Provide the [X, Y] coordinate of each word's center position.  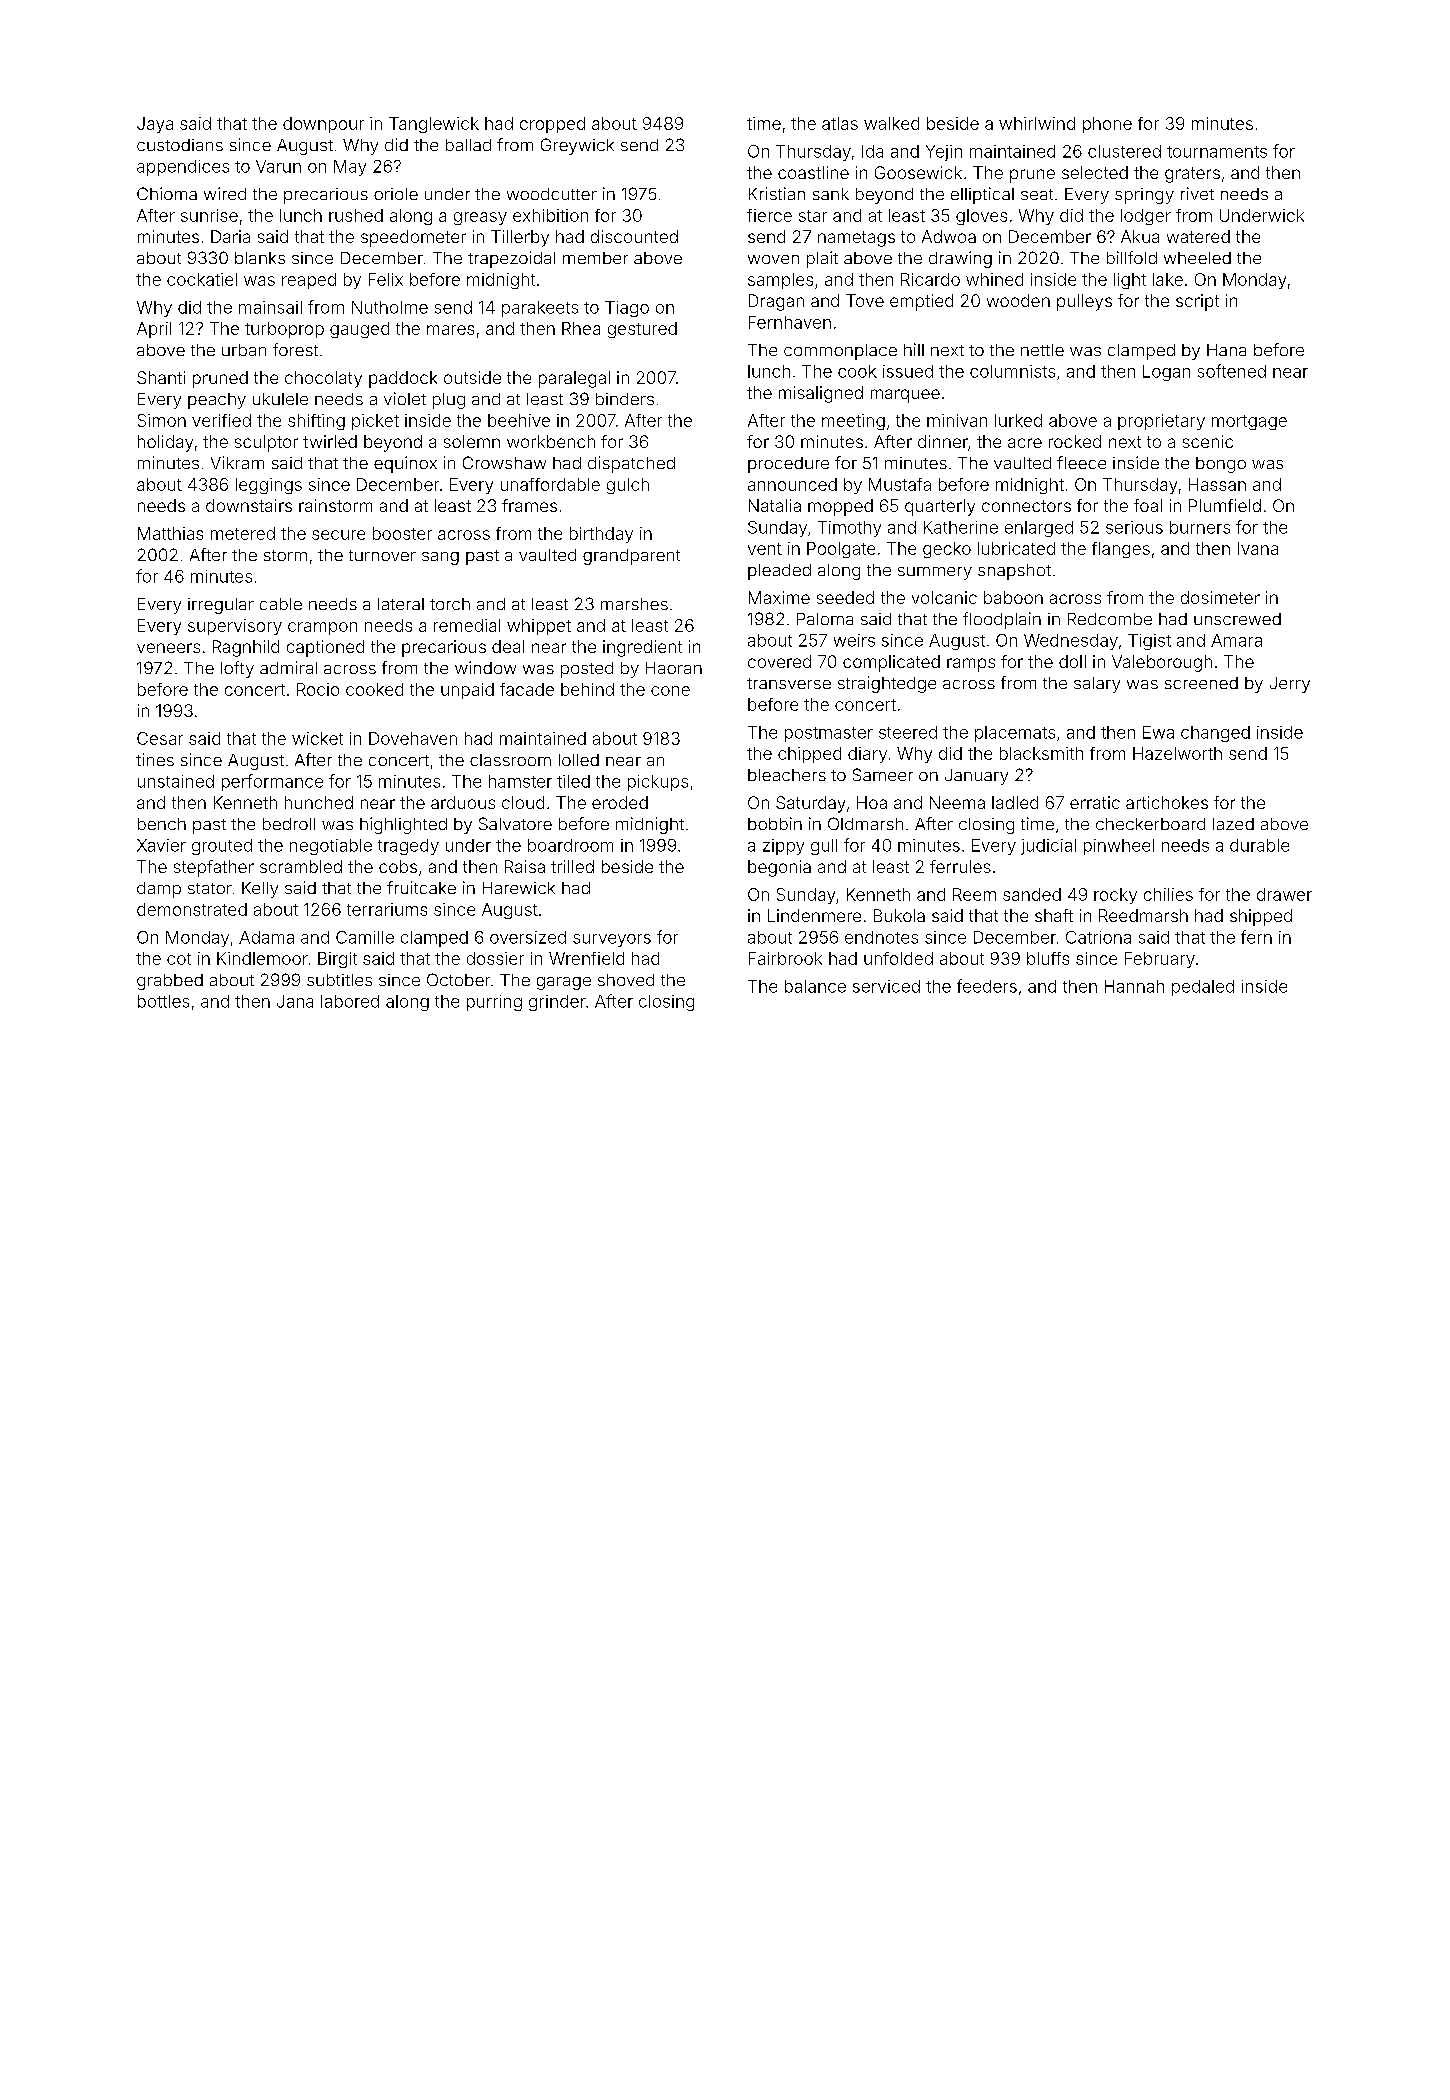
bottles [163, 1001]
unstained [176, 781]
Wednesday [1071, 642]
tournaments [1217, 152]
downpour [323, 125]
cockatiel [202, 279]
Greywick [577, 146]
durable [1259, 845]
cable [281, 604]
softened [1232, 371]
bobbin [775, 823]
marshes [634, 604]
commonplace [840, 352]
